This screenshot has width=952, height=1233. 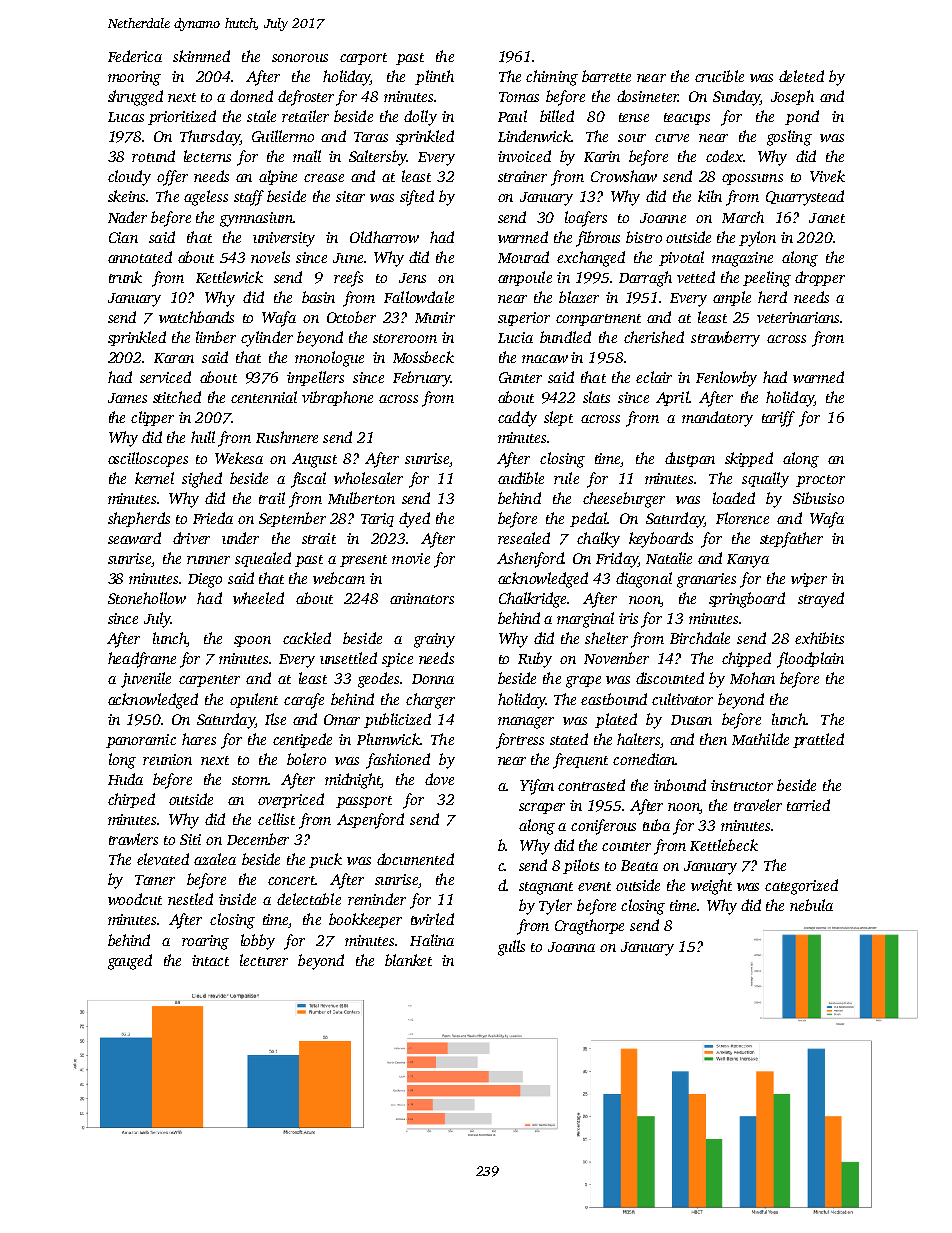 I want to click on resealed, so click(x=524, y=538).
